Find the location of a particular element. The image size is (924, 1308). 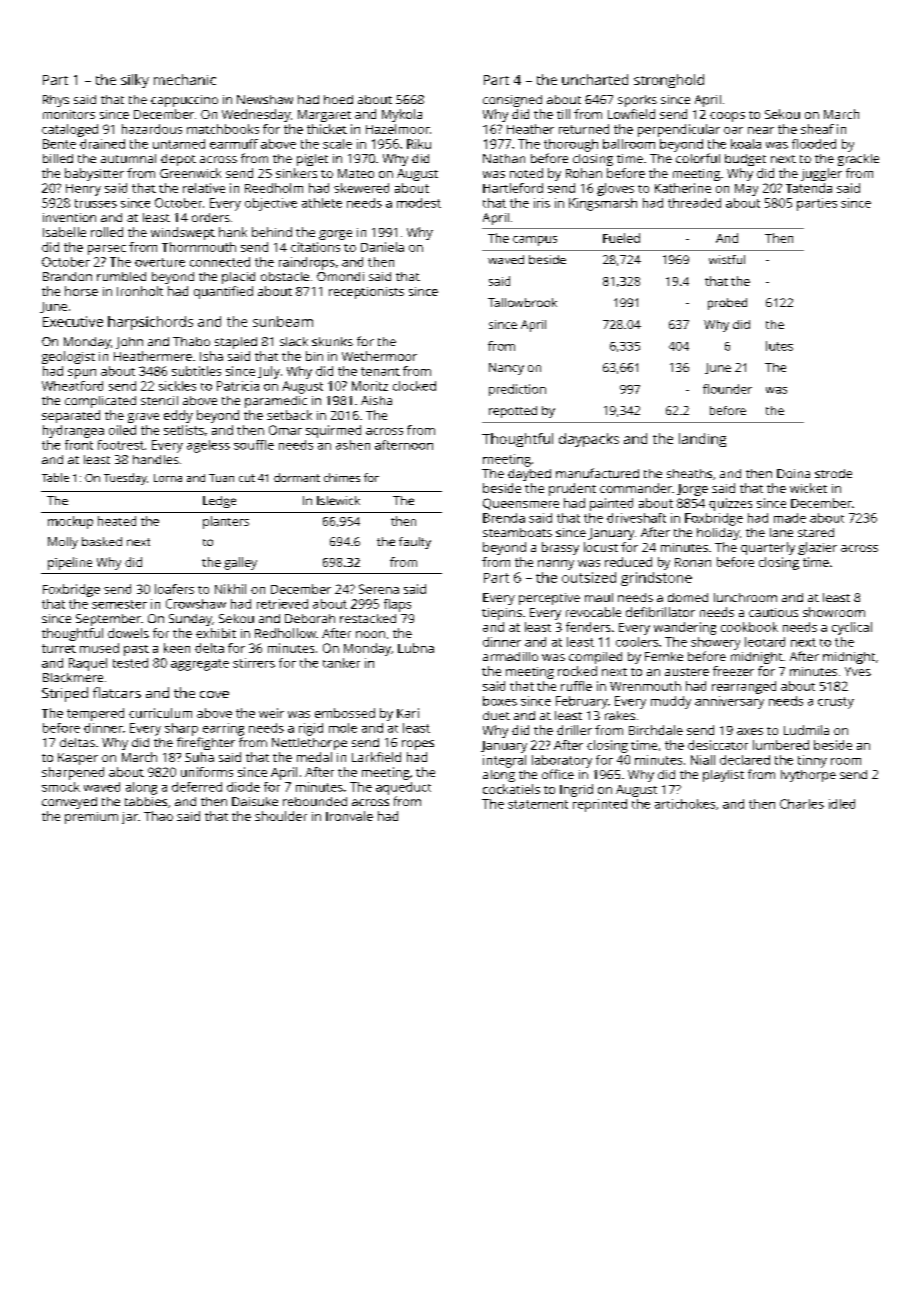

Thao is located at coordinates (158, 816).
